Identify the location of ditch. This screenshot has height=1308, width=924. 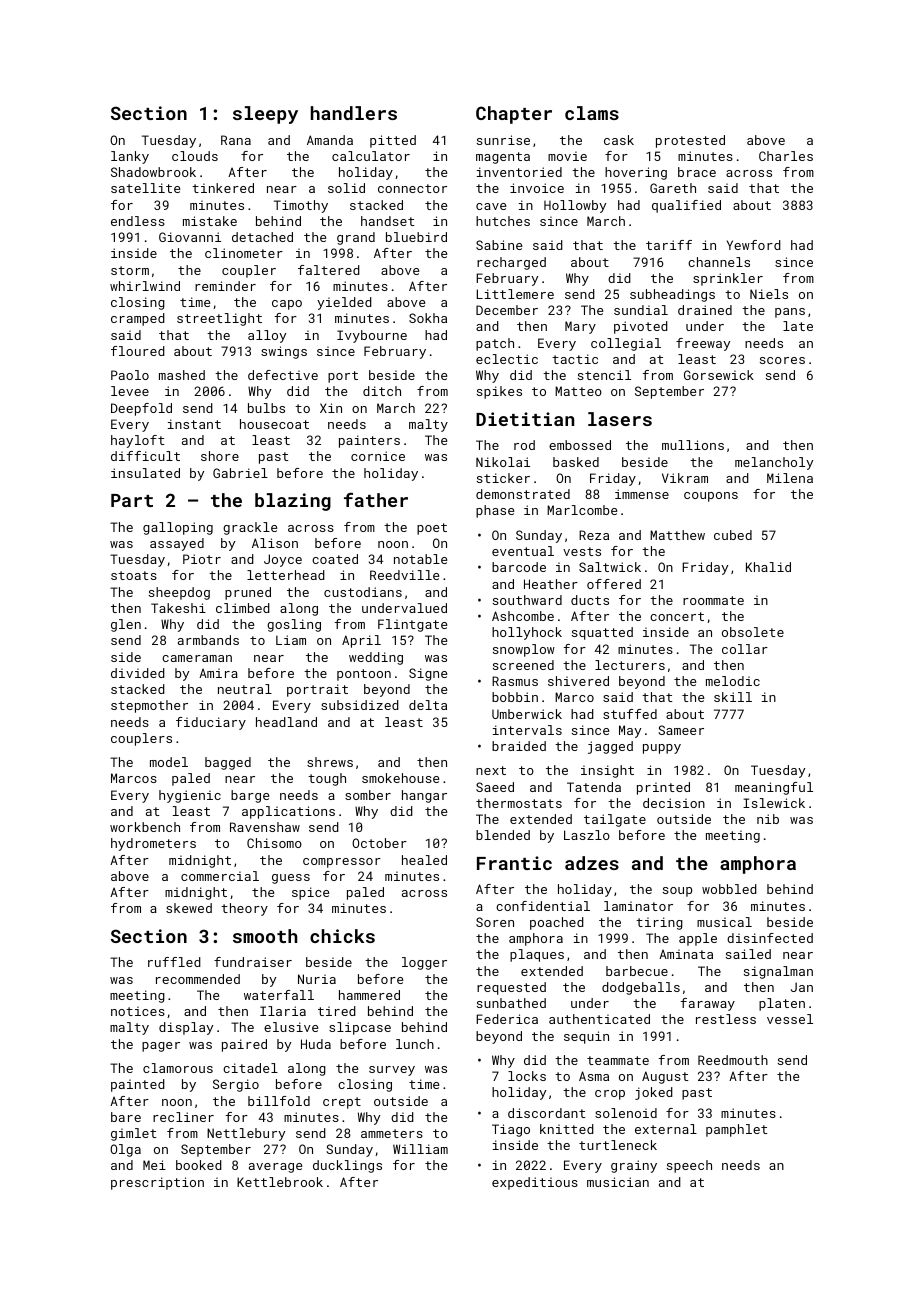
(382, 391).
